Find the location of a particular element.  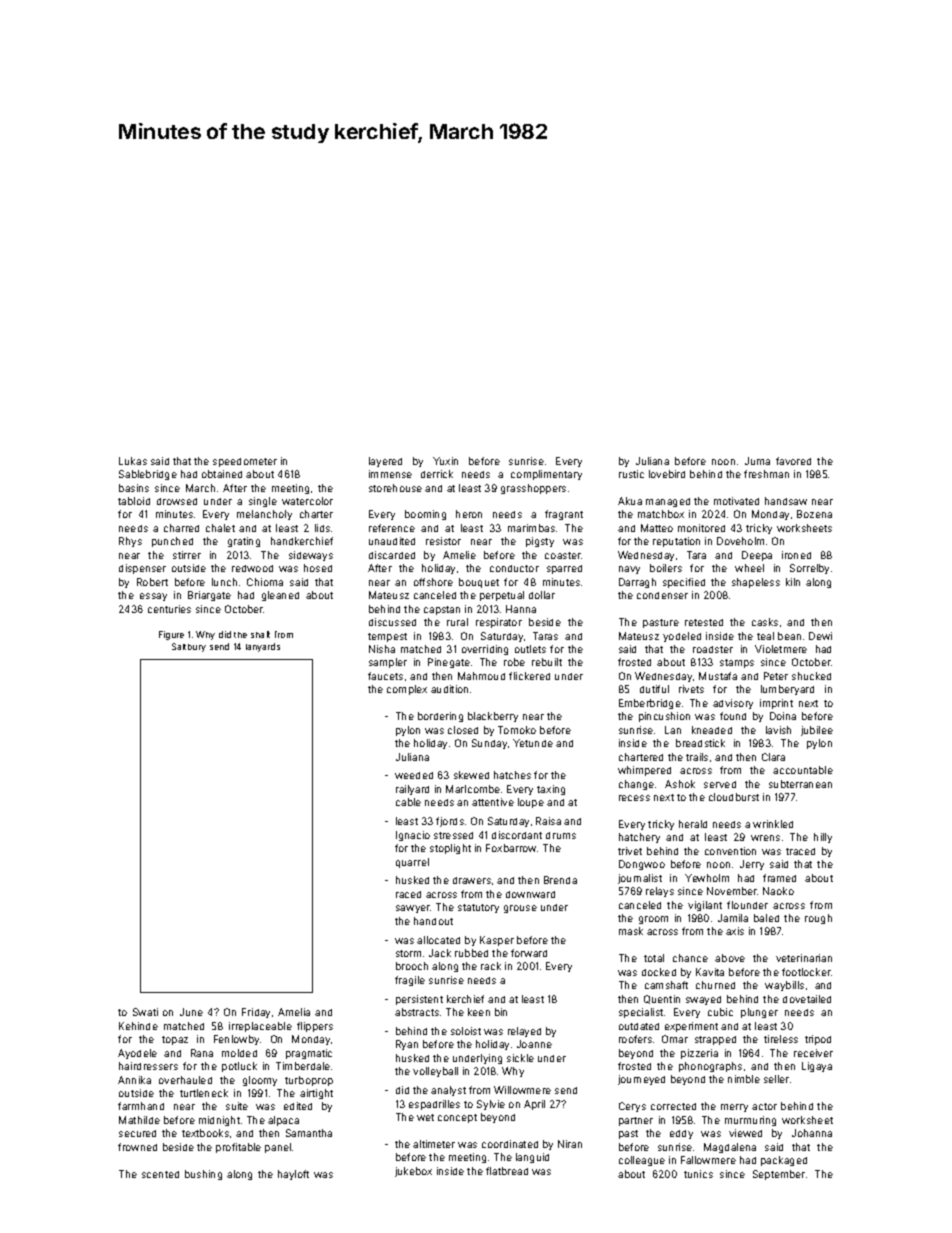

railyard is located at coordinates (412, 790).
